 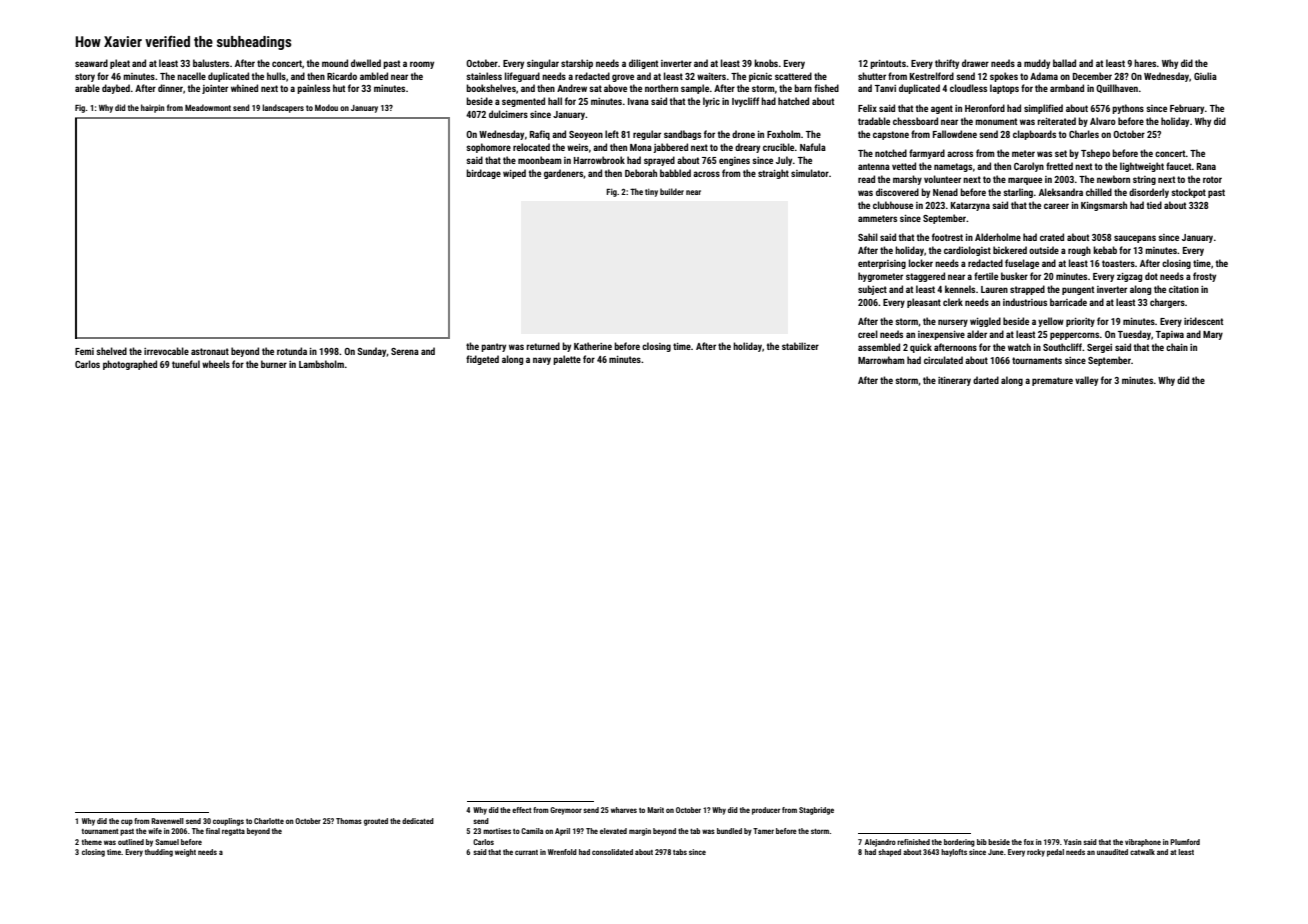 I want to click on Plumford, so click(x=1185, y=842).
